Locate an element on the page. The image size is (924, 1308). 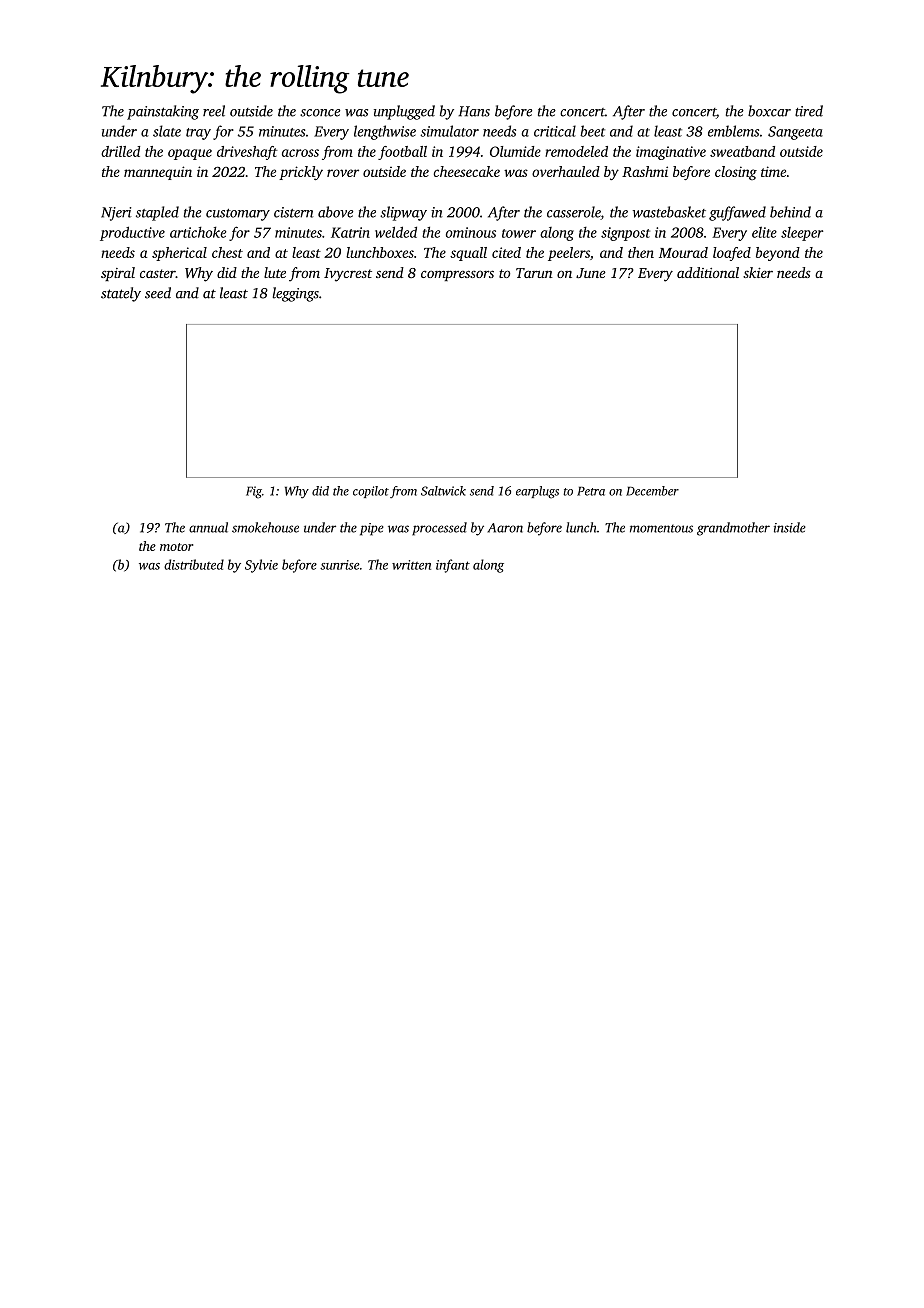
earplugs is located at coordinates (537, 492).
